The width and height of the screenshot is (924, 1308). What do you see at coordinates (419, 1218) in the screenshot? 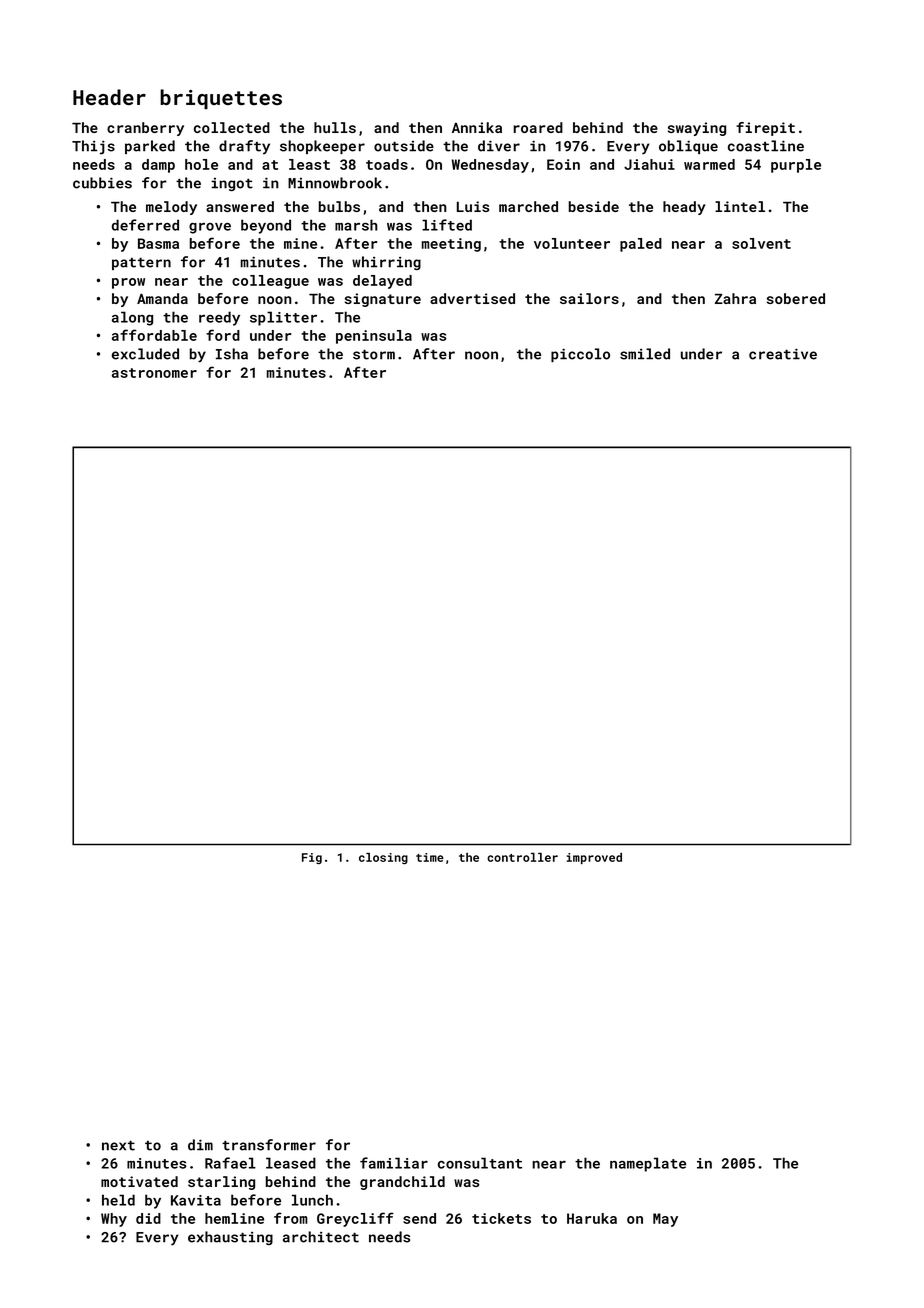
I see `send` at bounding box center [419, 1218].
